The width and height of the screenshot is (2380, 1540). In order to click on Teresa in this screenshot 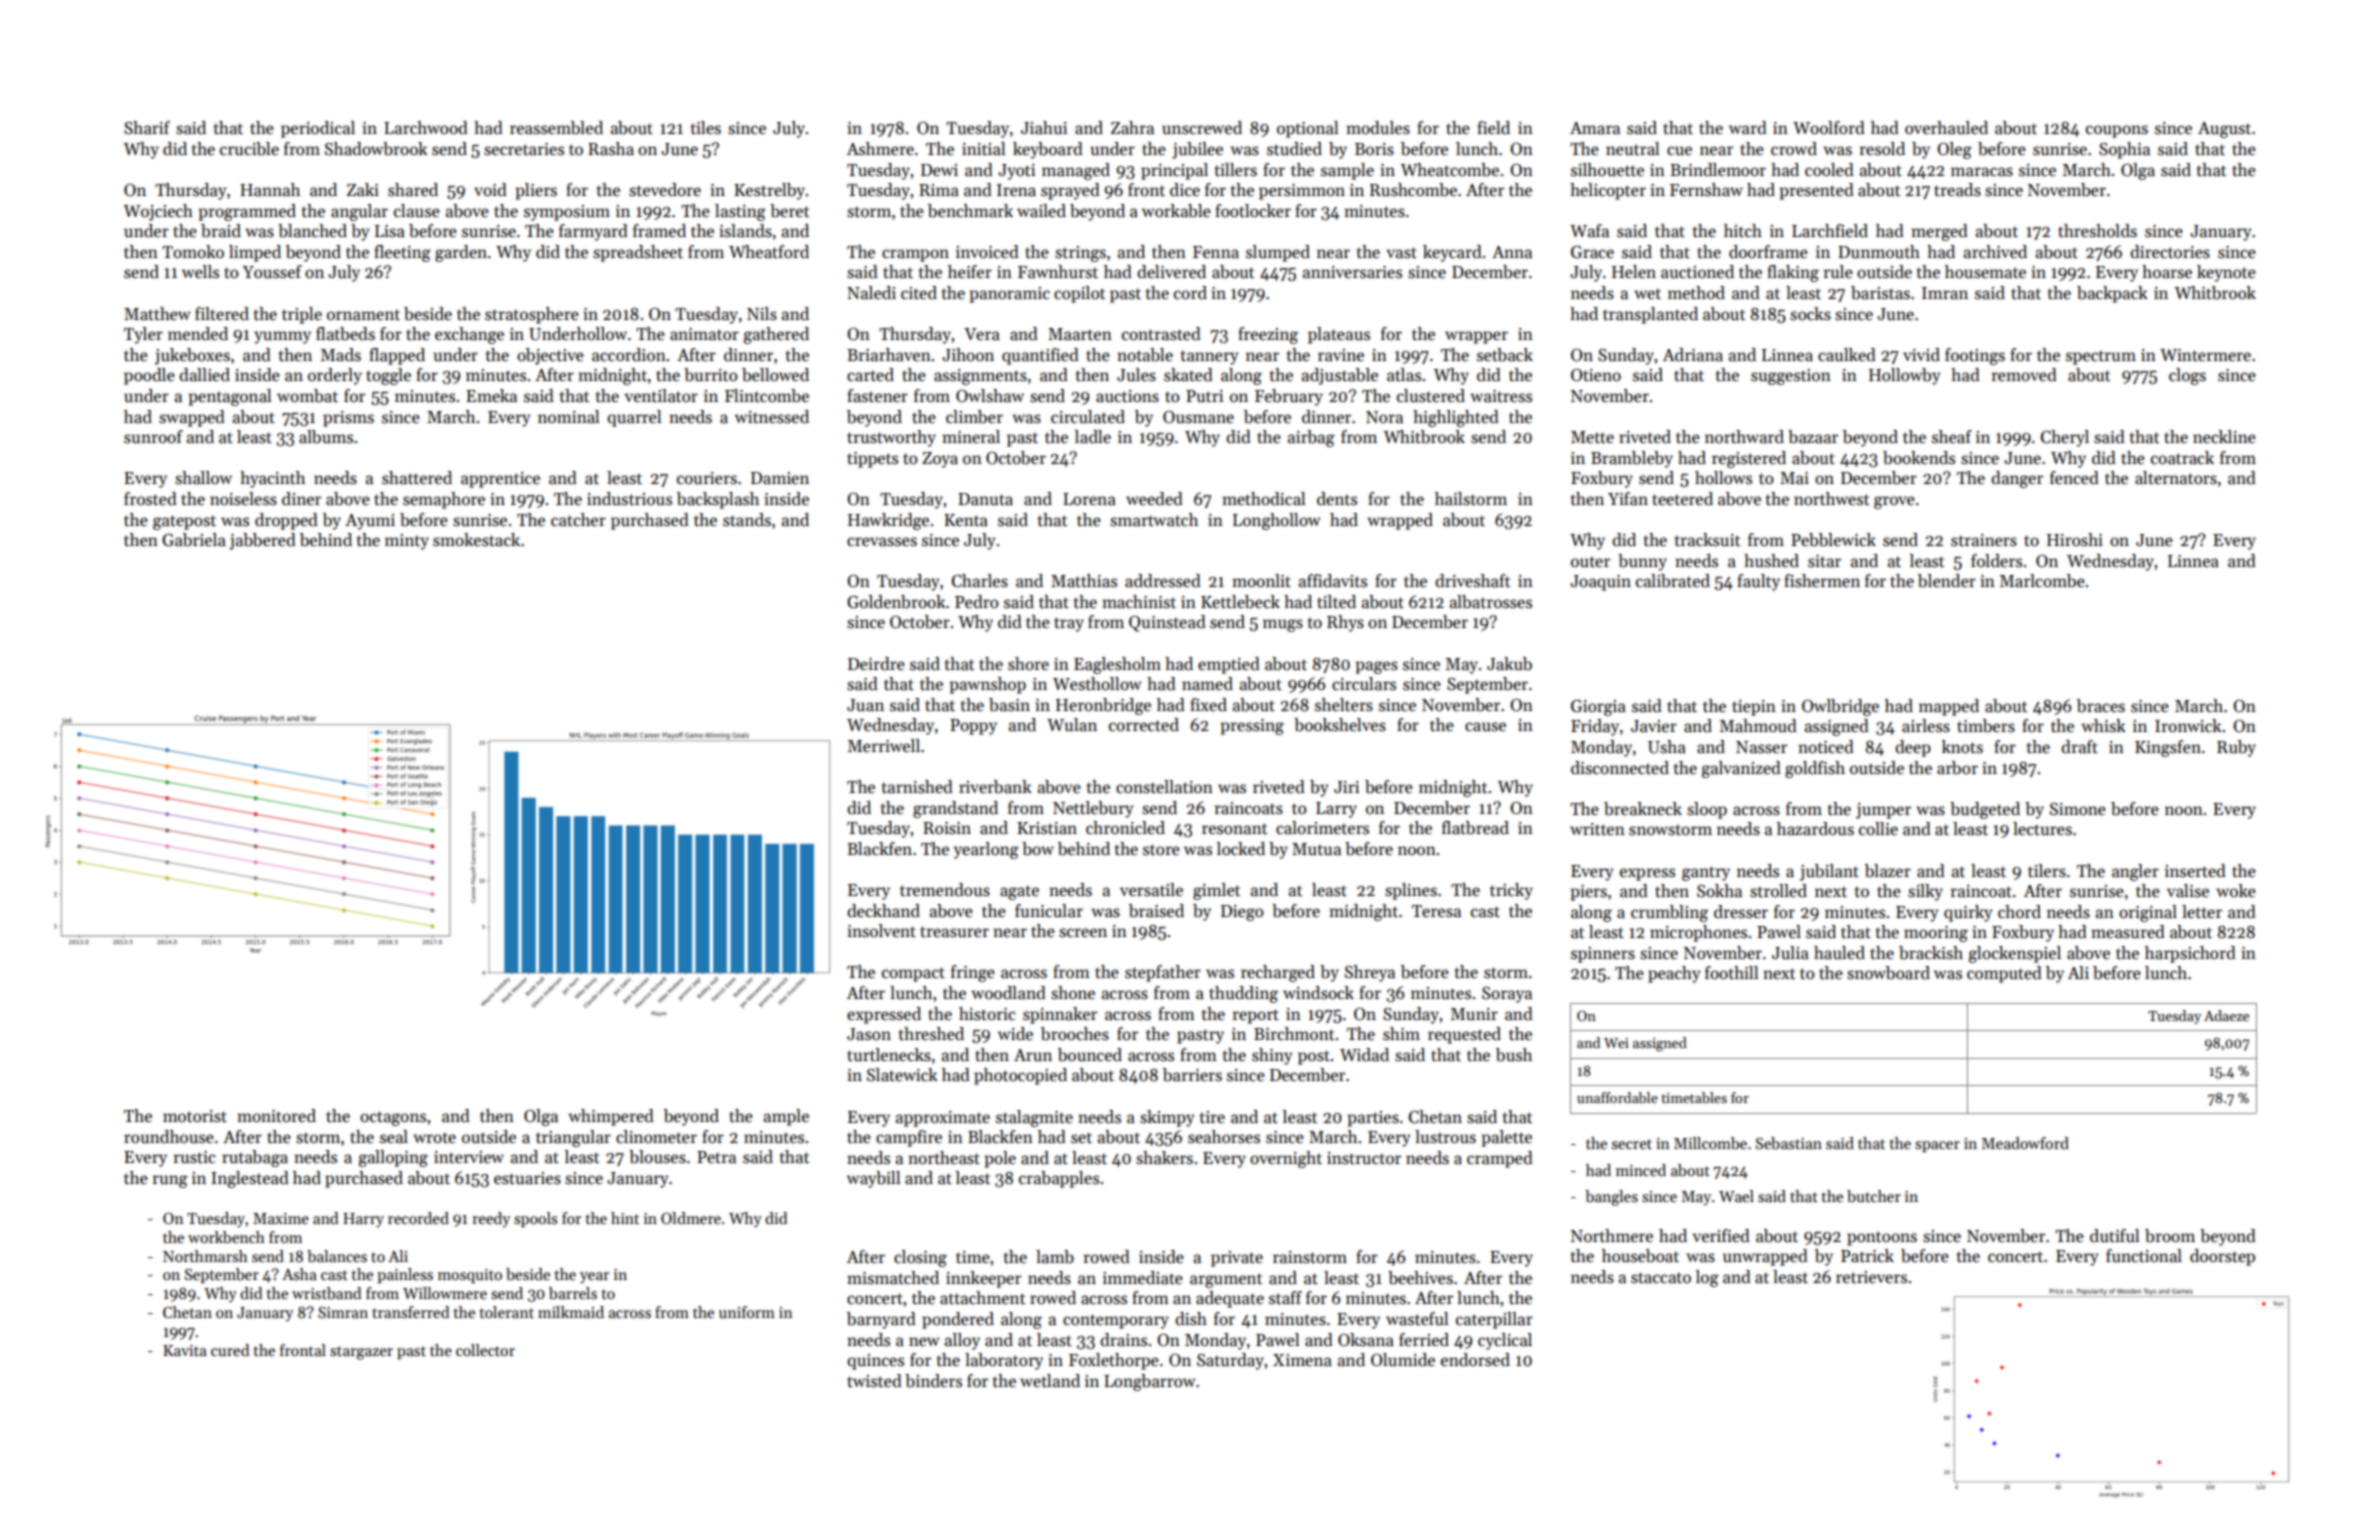, I will do `click(1436, 911)`.
